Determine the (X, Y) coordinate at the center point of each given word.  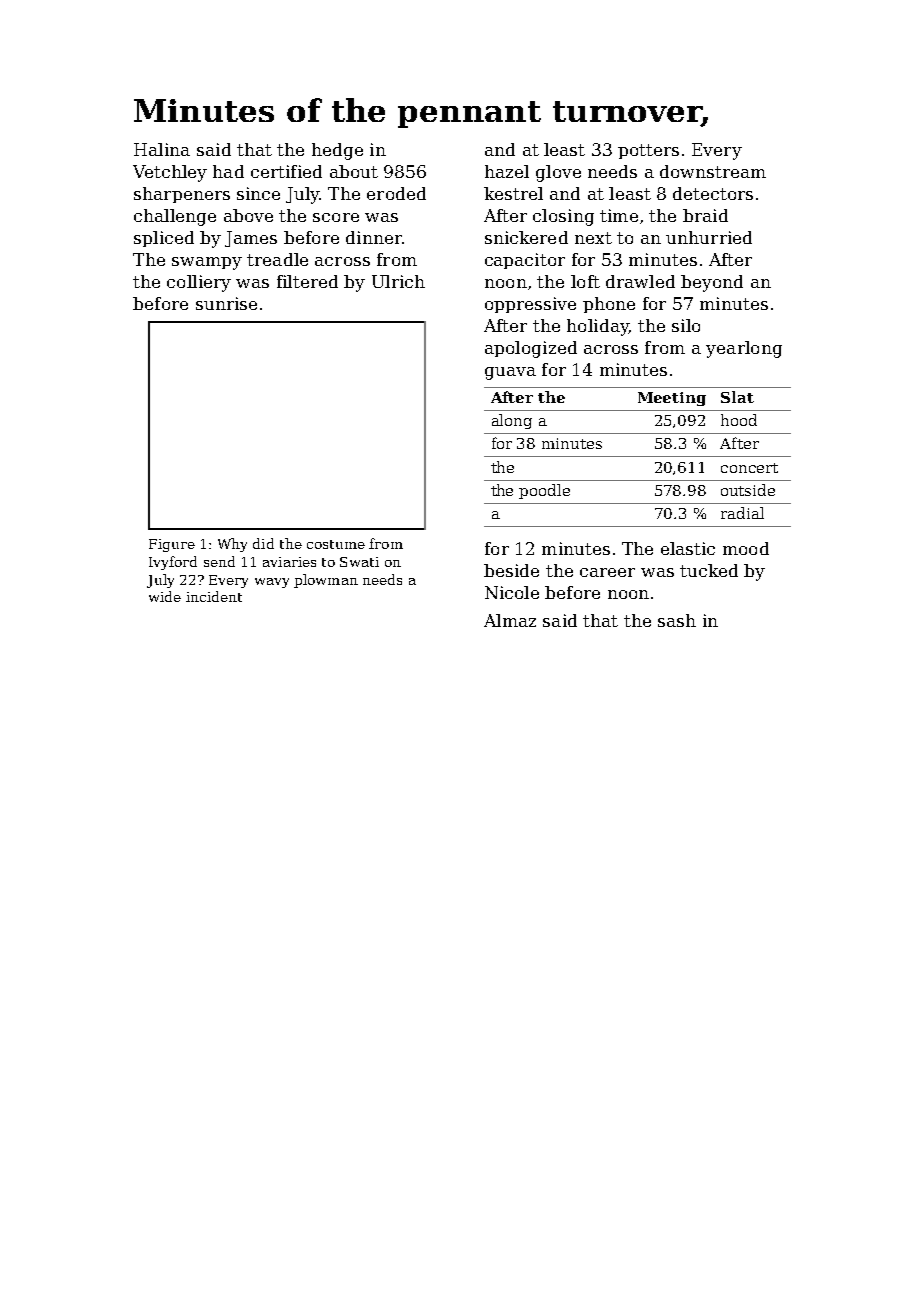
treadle (277, 259)
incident (214, 596)
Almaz (510, 620)
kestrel (513, 193)
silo (686, 325)
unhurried (709, 237)
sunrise (226, 303)
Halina (162, 149)
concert (749, 468)
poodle (544, 491)
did (263, 543)
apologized (531, 349)
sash (677, 620)
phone (609, 305)
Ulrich (398, 281)
